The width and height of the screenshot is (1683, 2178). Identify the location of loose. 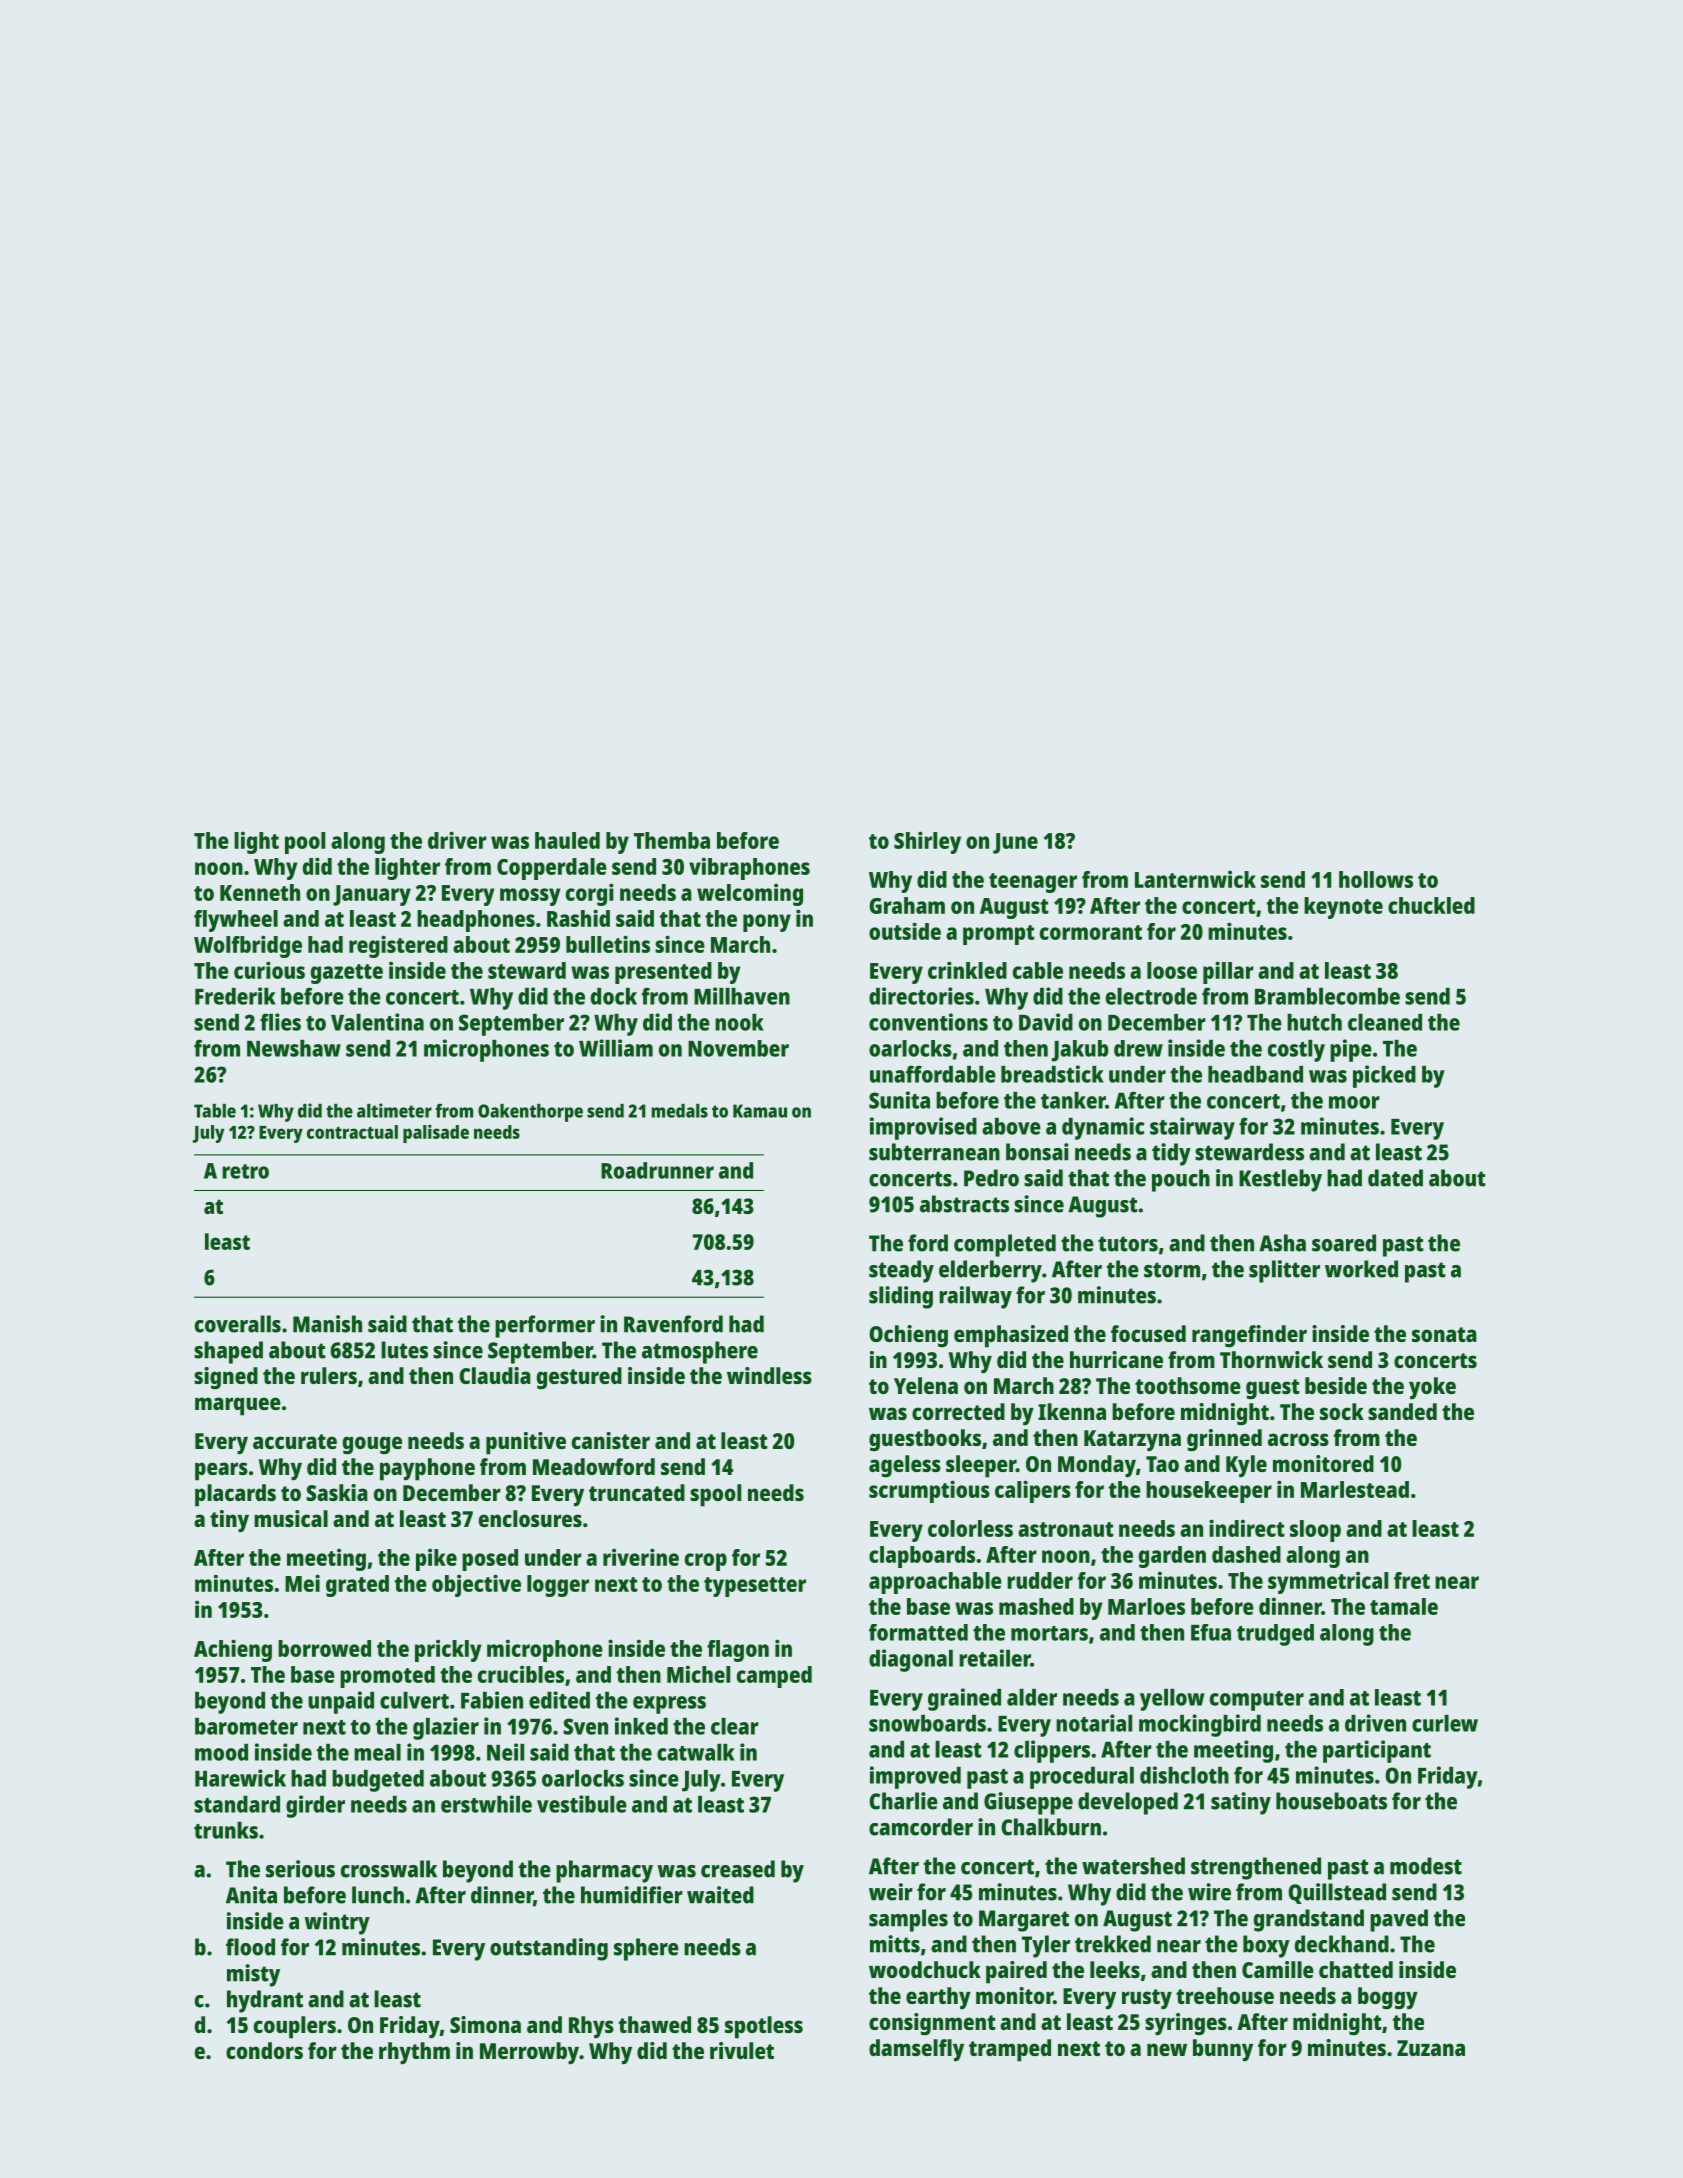
(1172, 970).
